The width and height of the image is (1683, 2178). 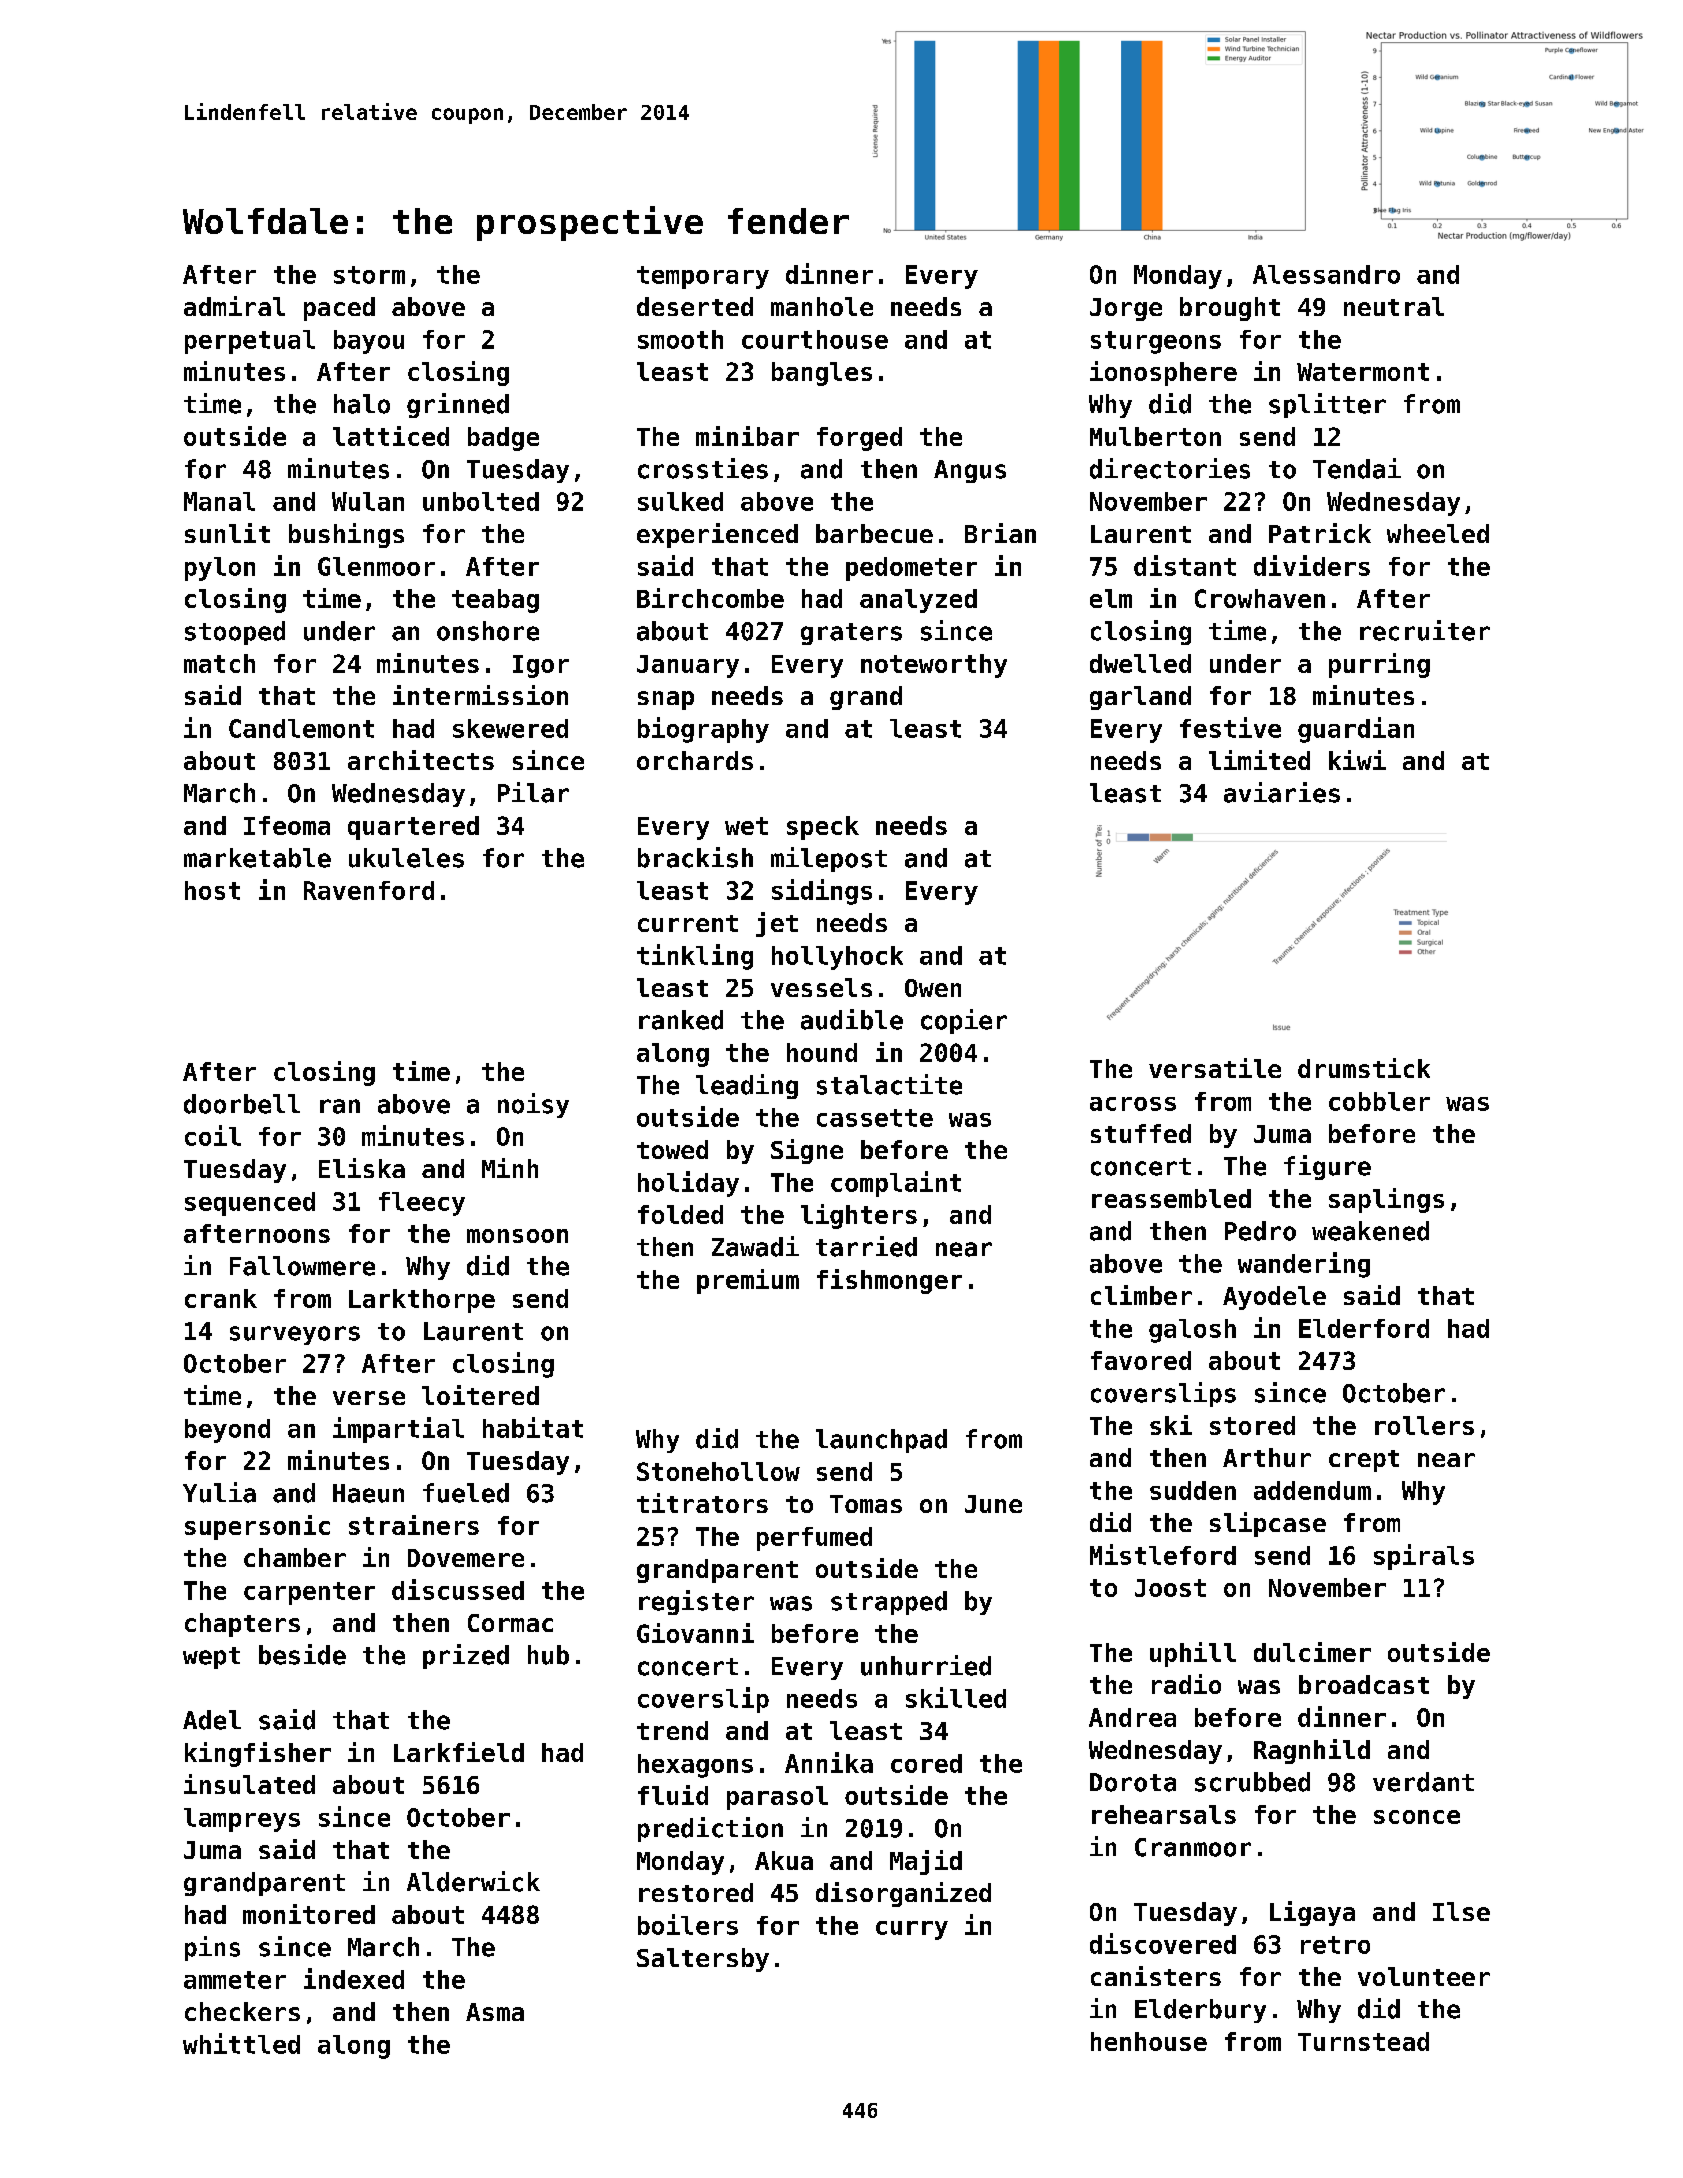 What do you see at coordinates (369, 275) in the image?
I see `storm` at bounding box center [369, 275].
